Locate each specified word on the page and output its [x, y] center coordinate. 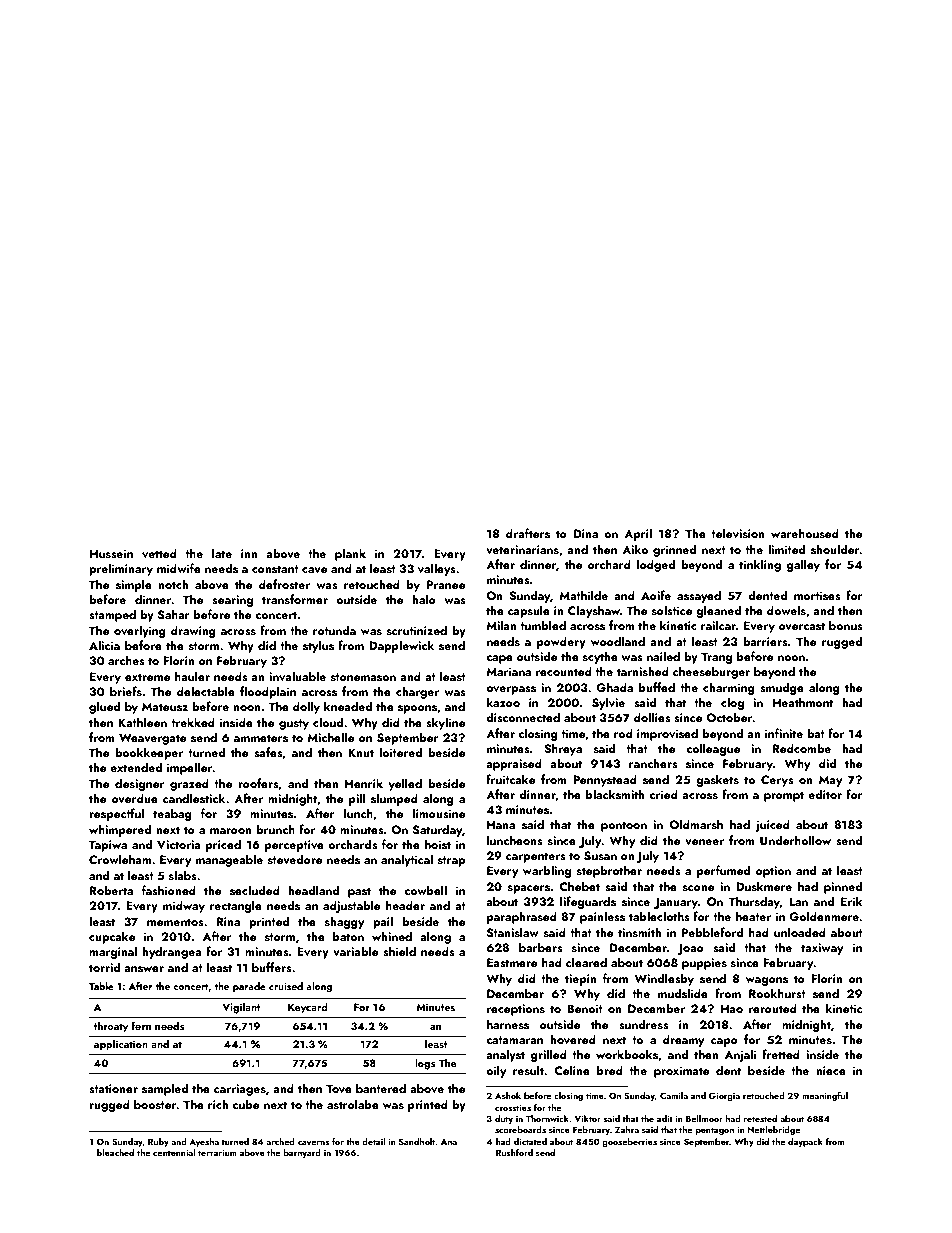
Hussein [111, 553]
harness [508, 1024]
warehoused [805, 533]
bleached [115, 1152]
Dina [586, 533]
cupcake [112, 937]
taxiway [822, 949]
